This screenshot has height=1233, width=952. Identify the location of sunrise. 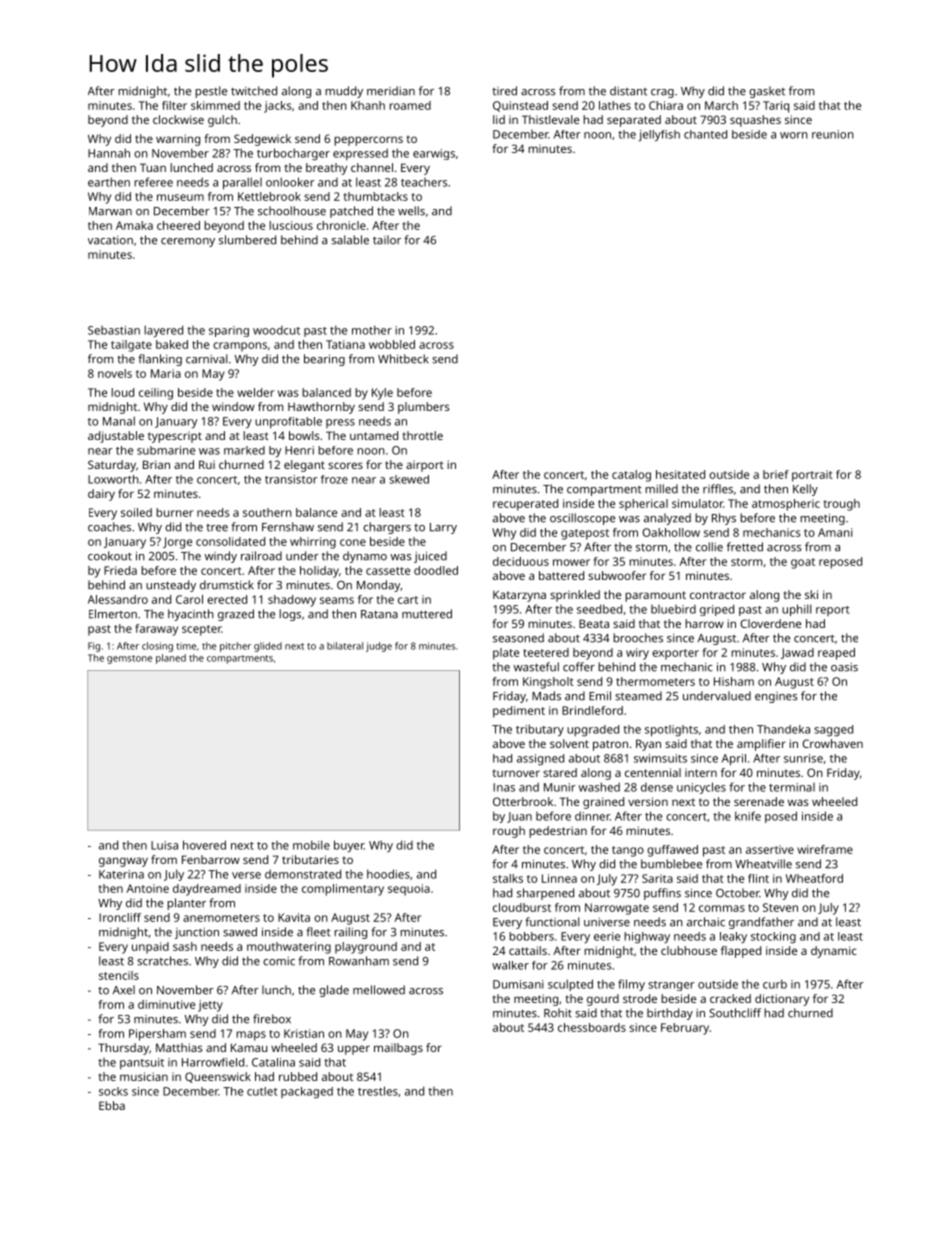
(803, 758).
